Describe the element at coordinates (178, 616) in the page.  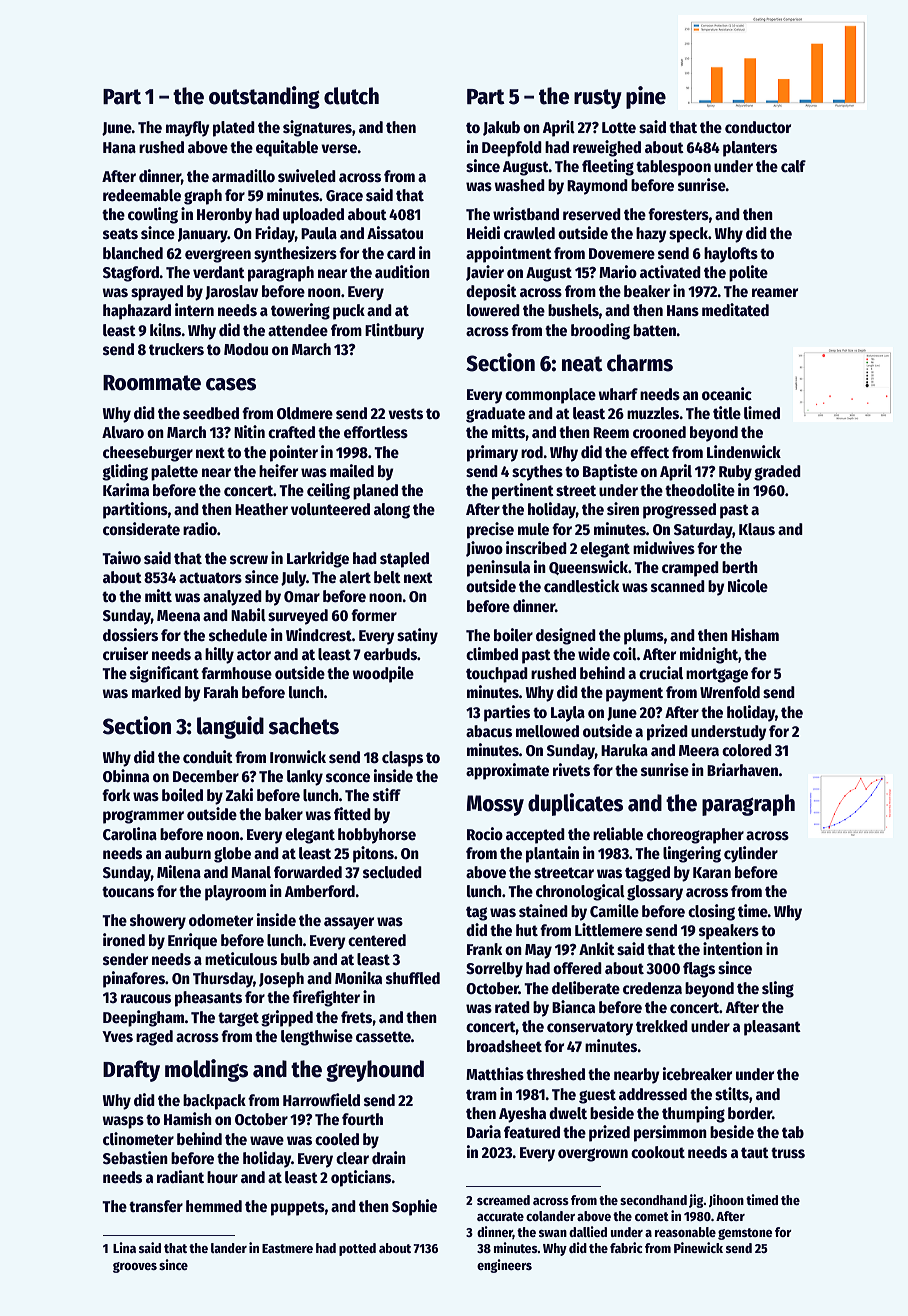
I see `Meena` at that location.
